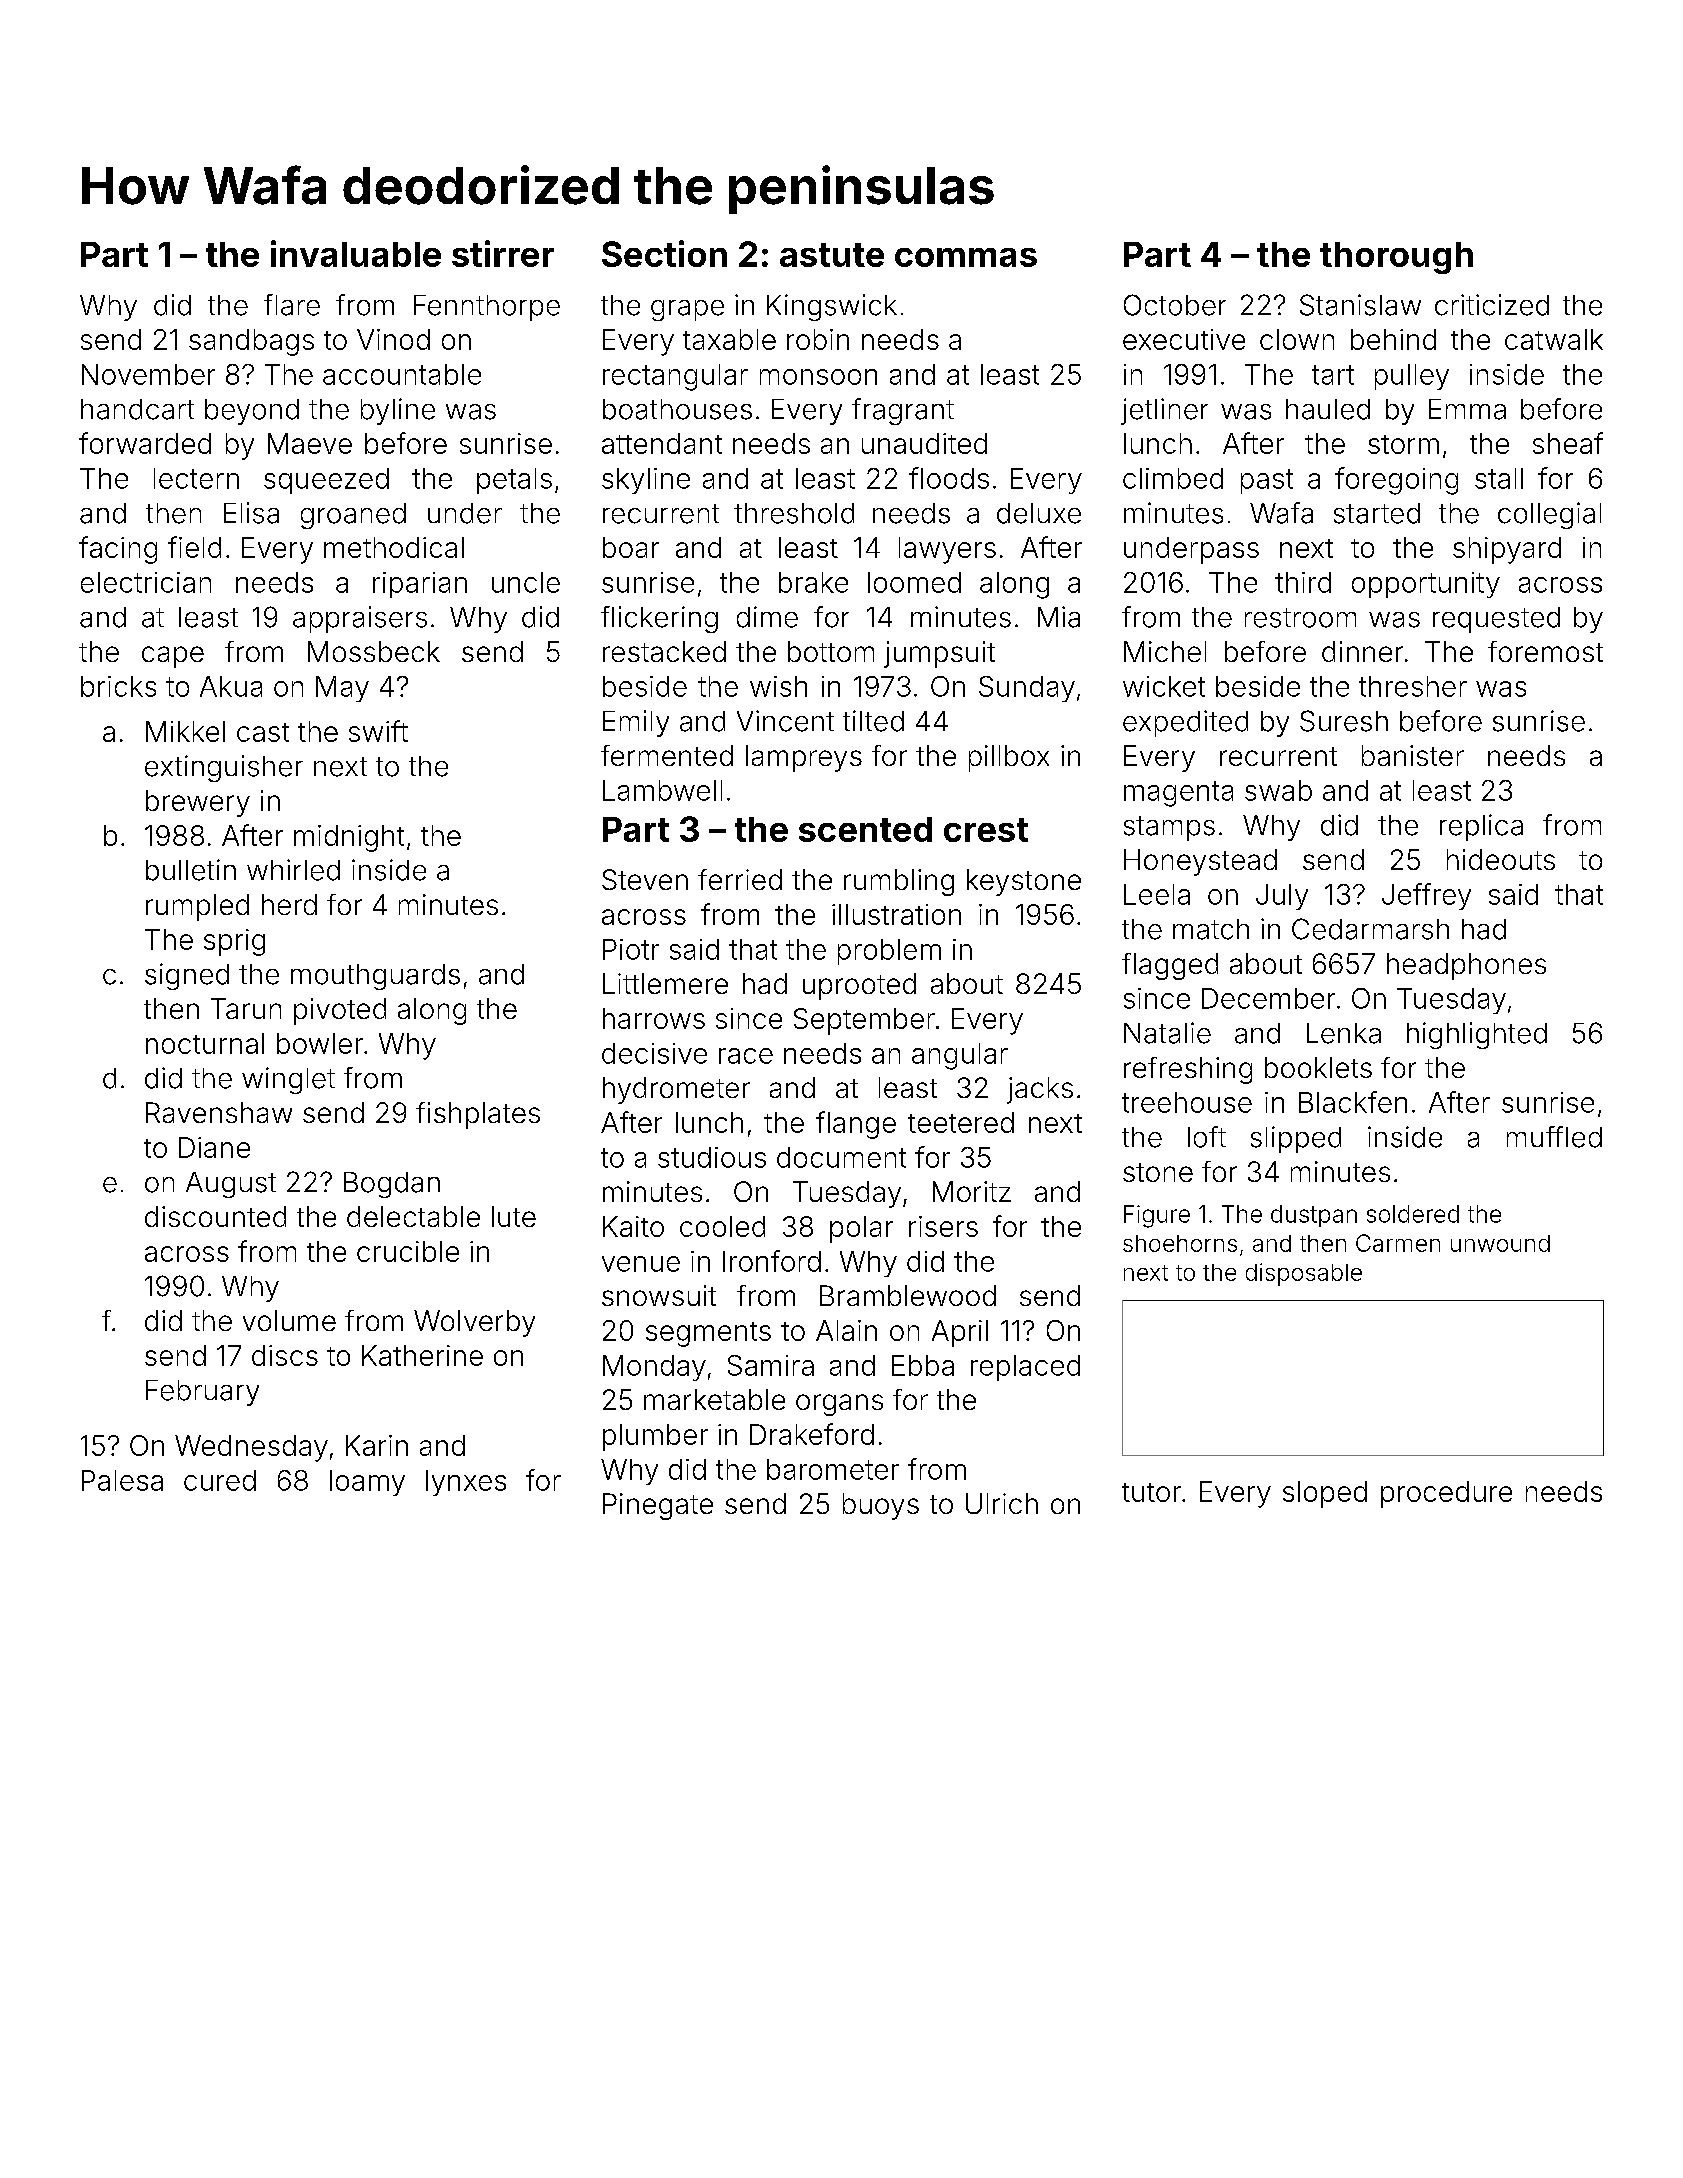  What do you see at coordinates (122, 1480) in the screenshot?
I see `Palesa` at bounding box center [122, 1480].
